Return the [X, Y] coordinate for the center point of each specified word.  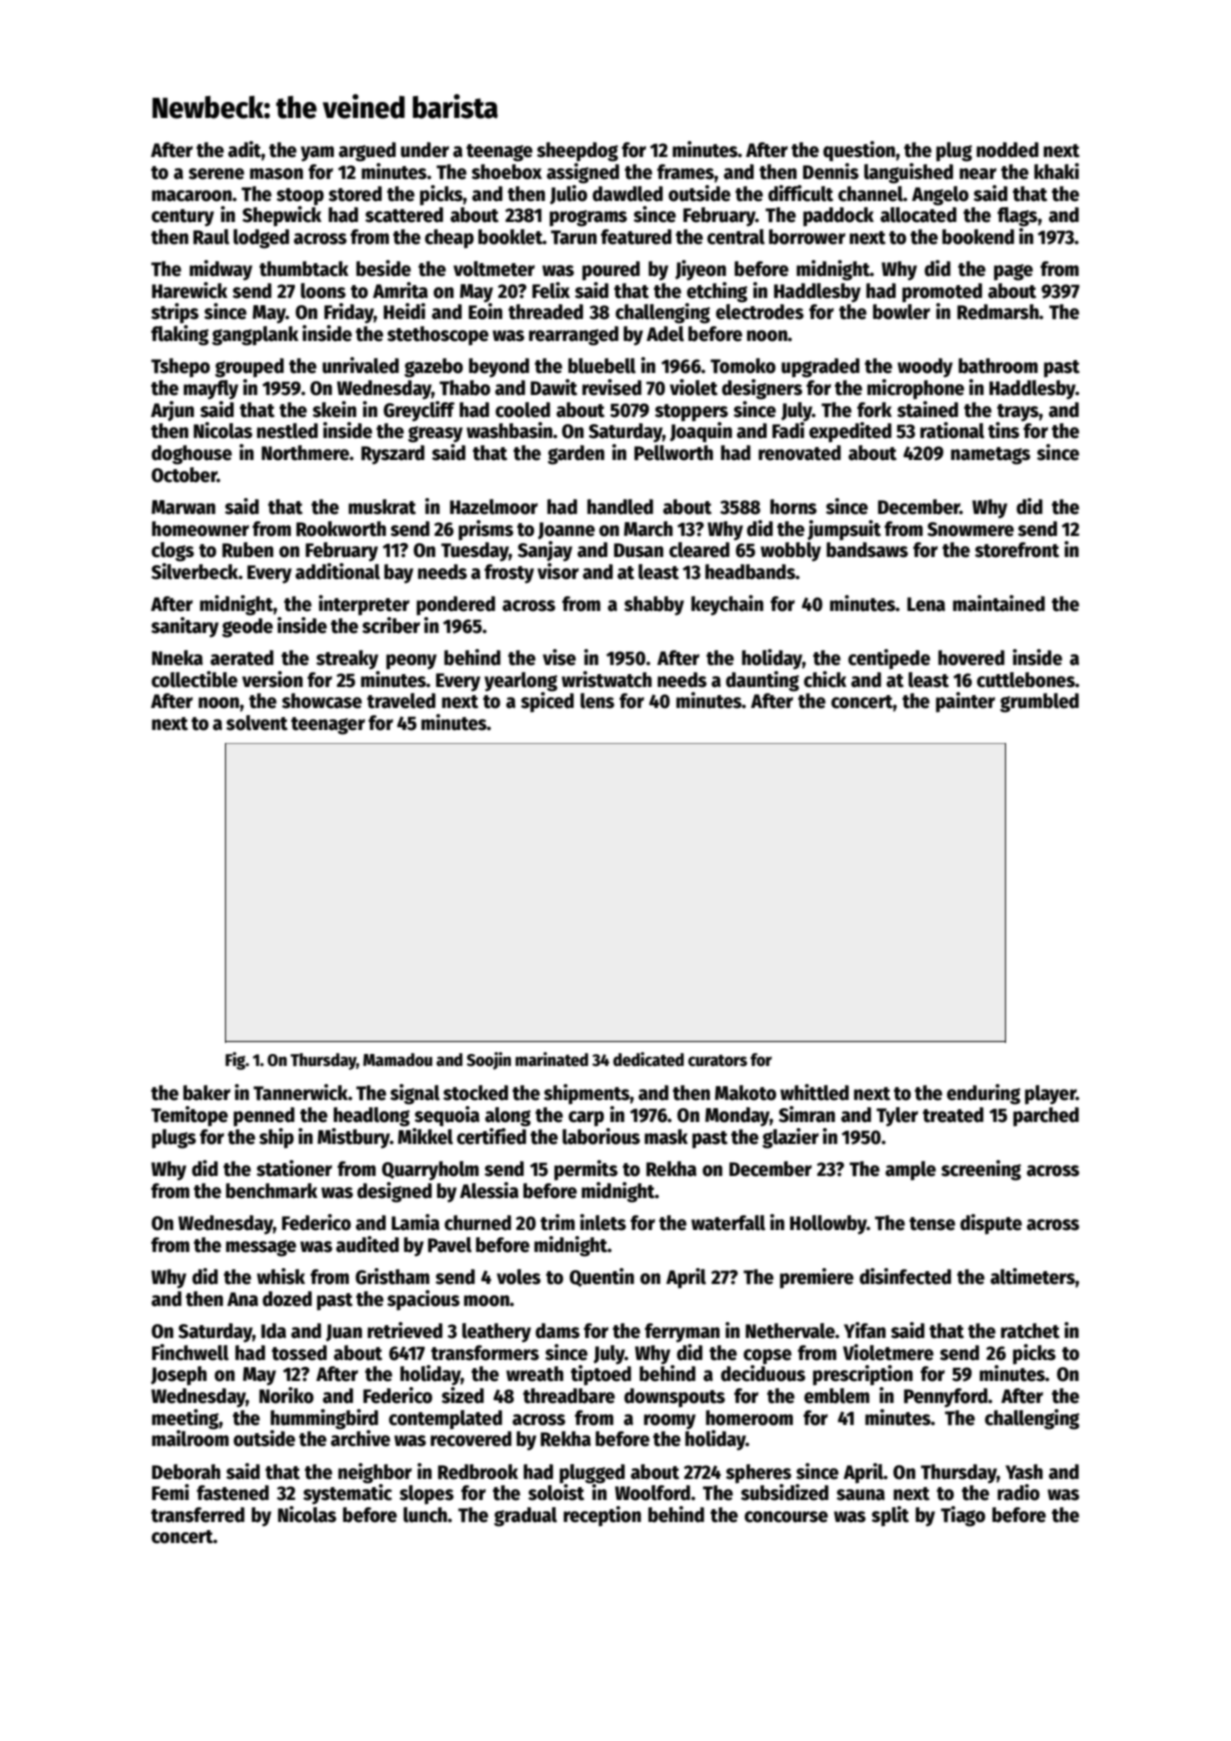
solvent [257, 723]
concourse [786, 1517]
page [1013, 272]
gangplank [255, 336]
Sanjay [545, 551]
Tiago [963, 1516]
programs [588, 218]
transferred [198, 1515]
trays [1018, 413]
